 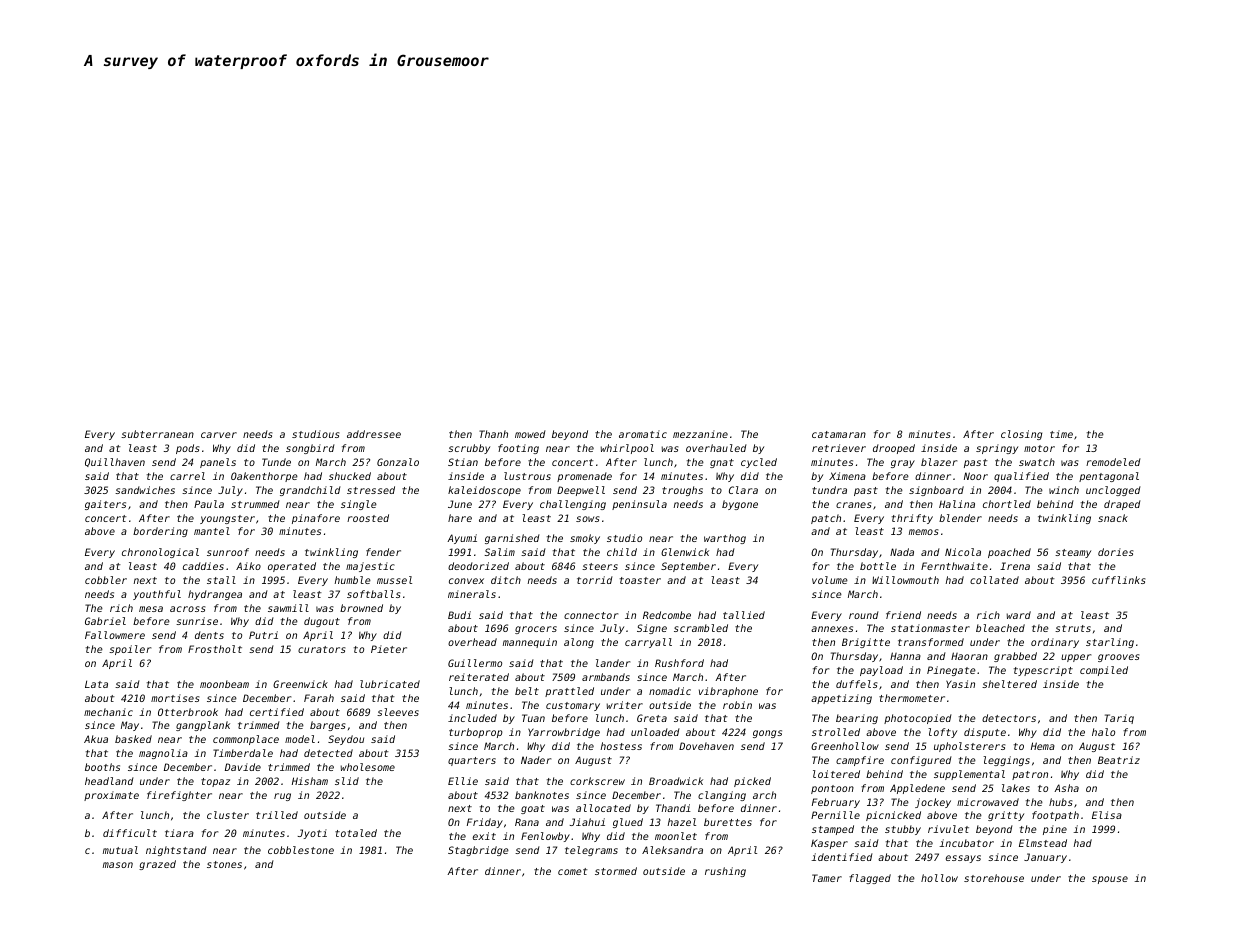 I want to click on detectors, so click(x=1009, y=718).
